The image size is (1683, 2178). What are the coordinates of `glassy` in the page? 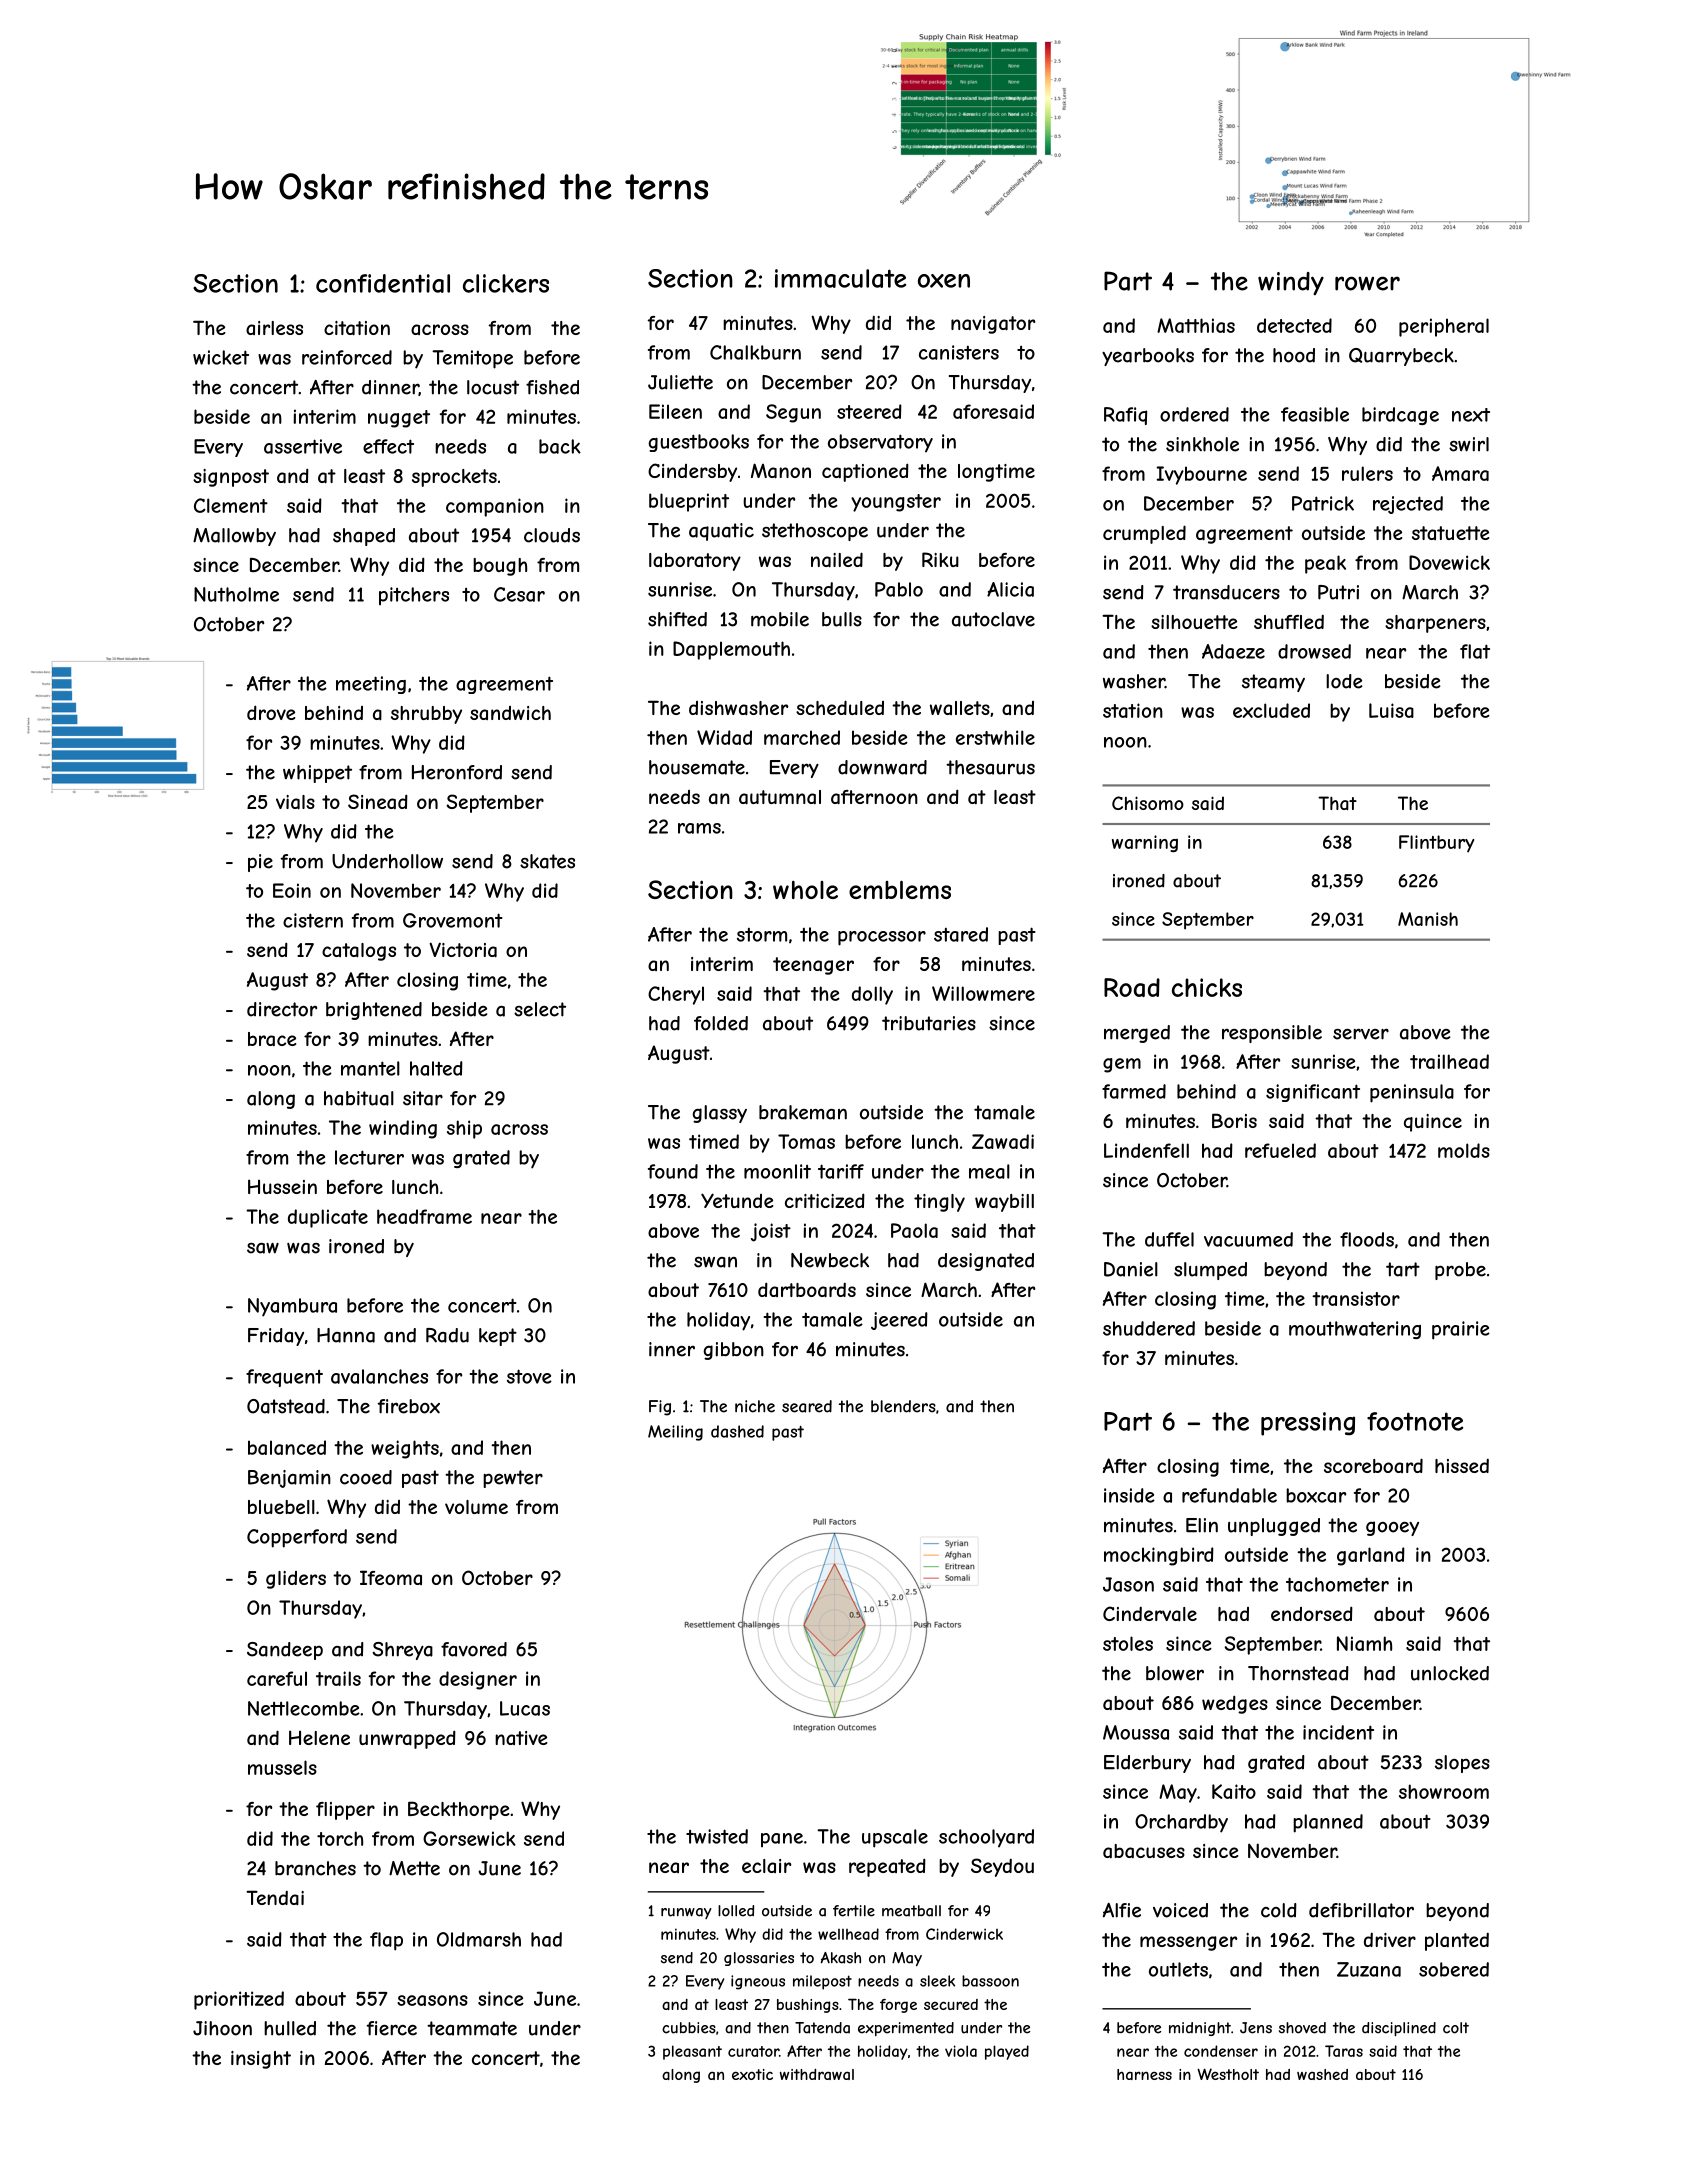 It's located at (720, 1114).
